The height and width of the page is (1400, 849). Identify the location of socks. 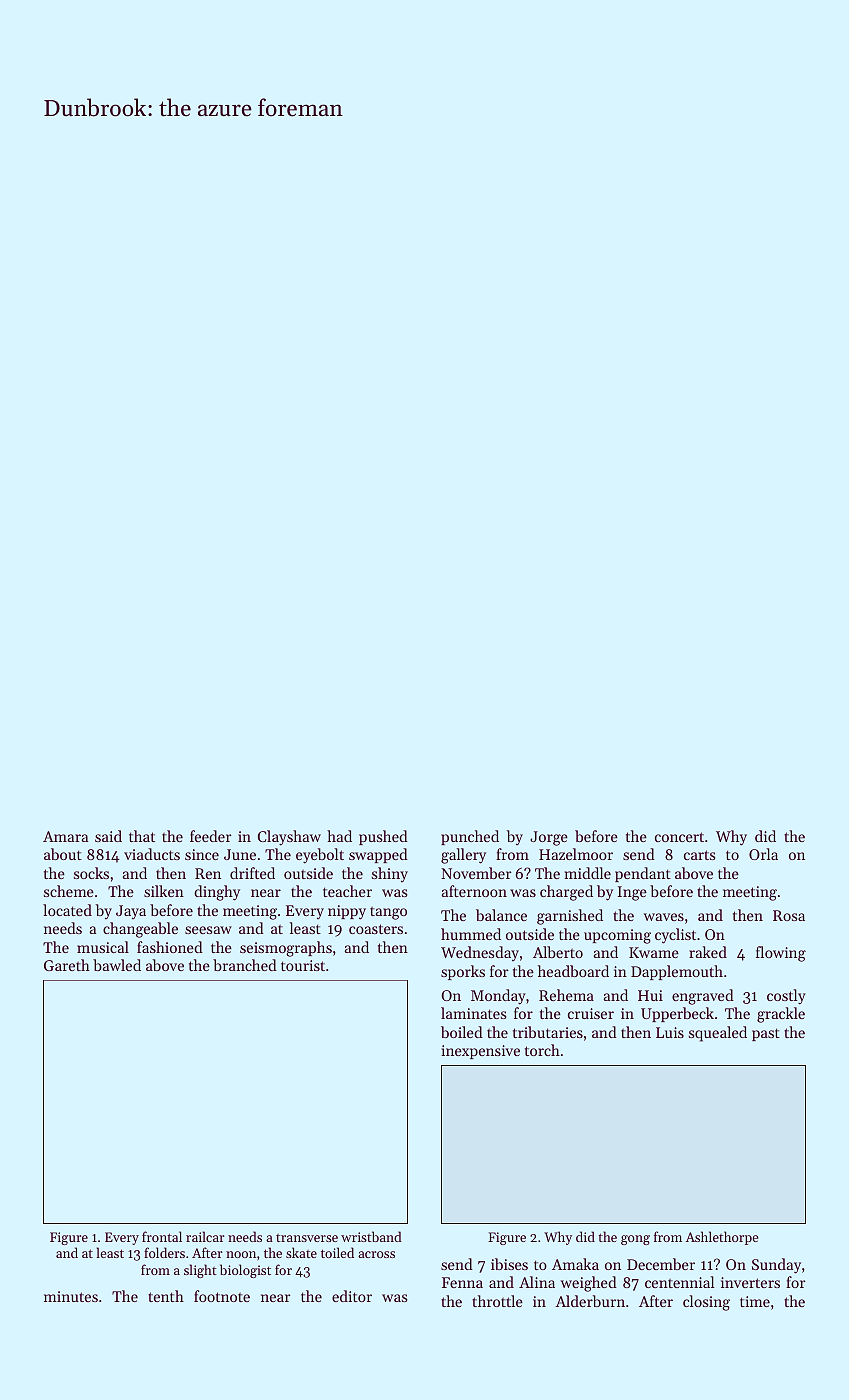
(91, 873).
